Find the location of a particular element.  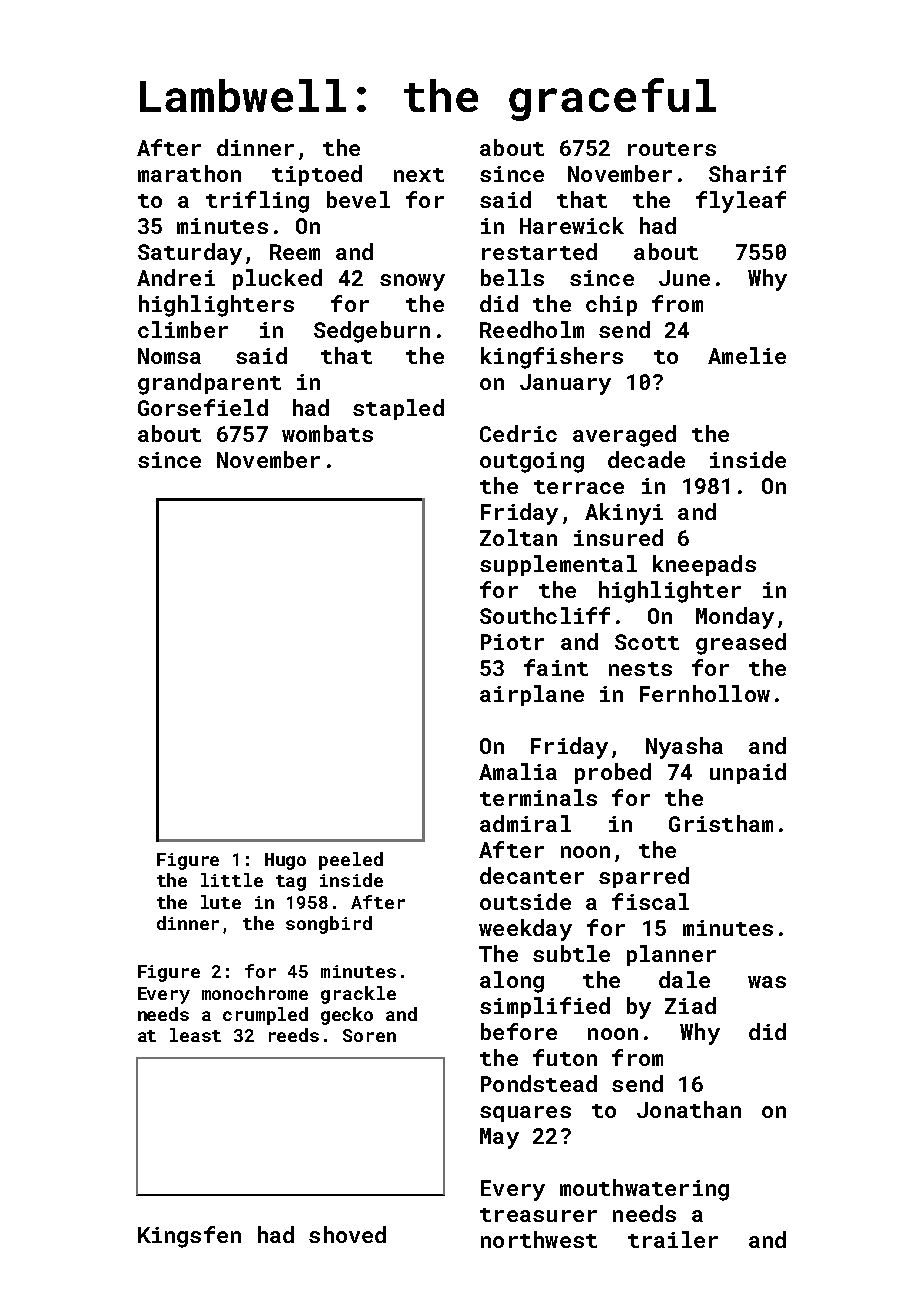

stapled is located at coordinates (398, 409).
